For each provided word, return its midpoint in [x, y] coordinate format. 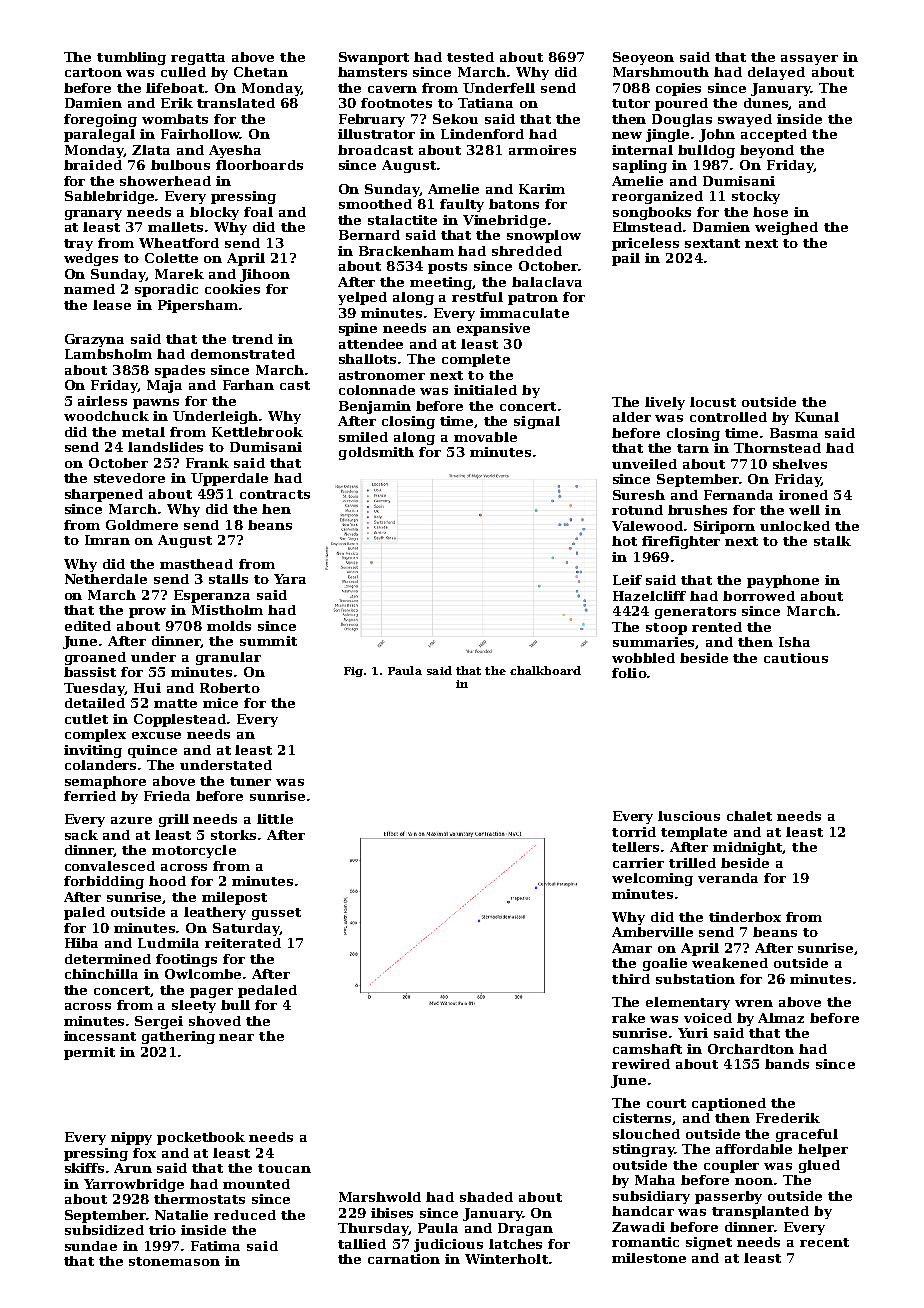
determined [108, 959]
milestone [649, 1258]
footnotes [396, 103]
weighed [786, 228]
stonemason [174, 1261]
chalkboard [545, 670]
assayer [809, 60]
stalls [228, 579]
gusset [276, 914]
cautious [796, 658]
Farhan [248, 385]
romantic [645, 1242]
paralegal [99, 135]
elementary [688, 1003]
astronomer [382, 375]
